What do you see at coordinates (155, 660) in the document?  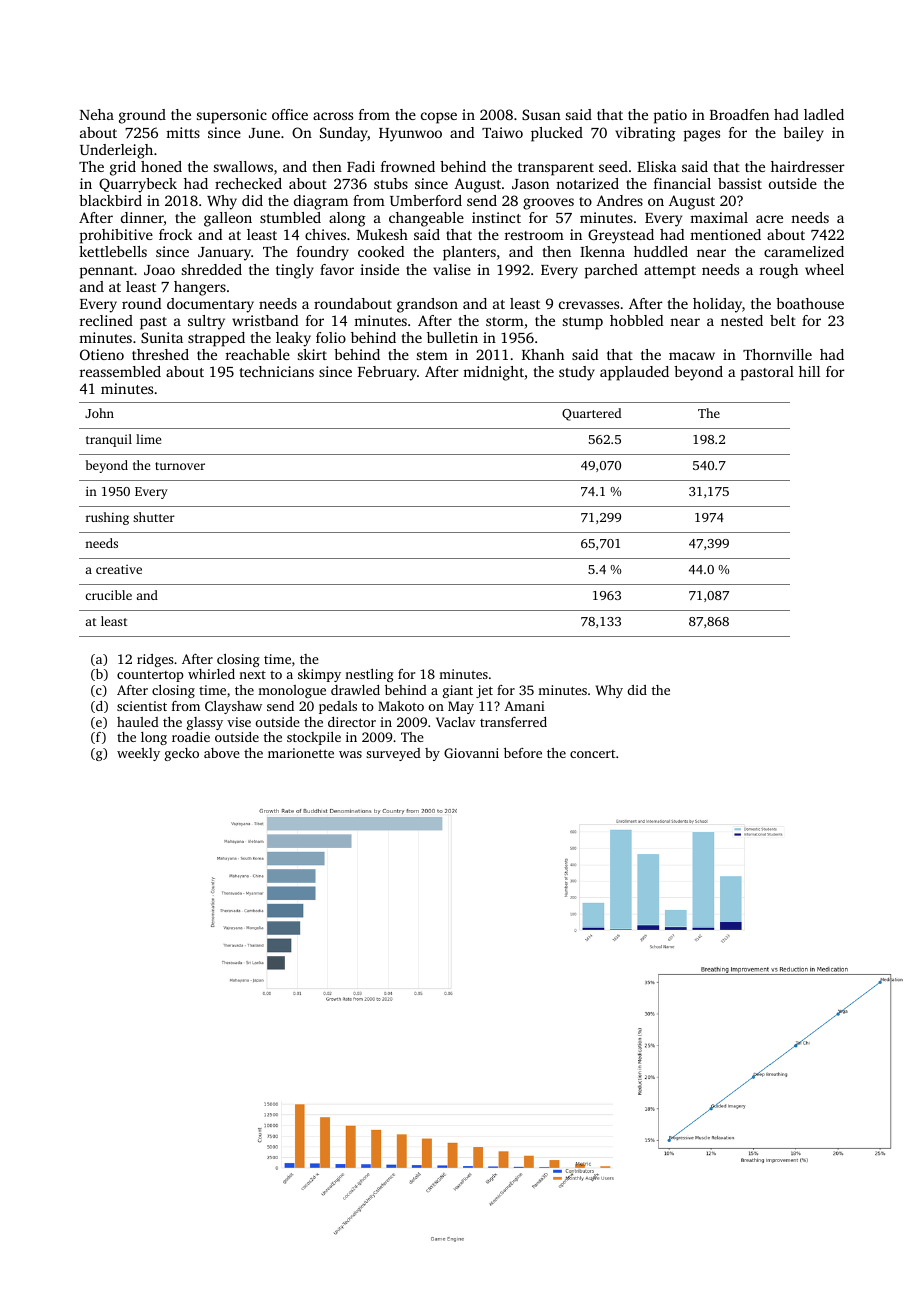 I see `ridges` at bounding box center [155, 660].
